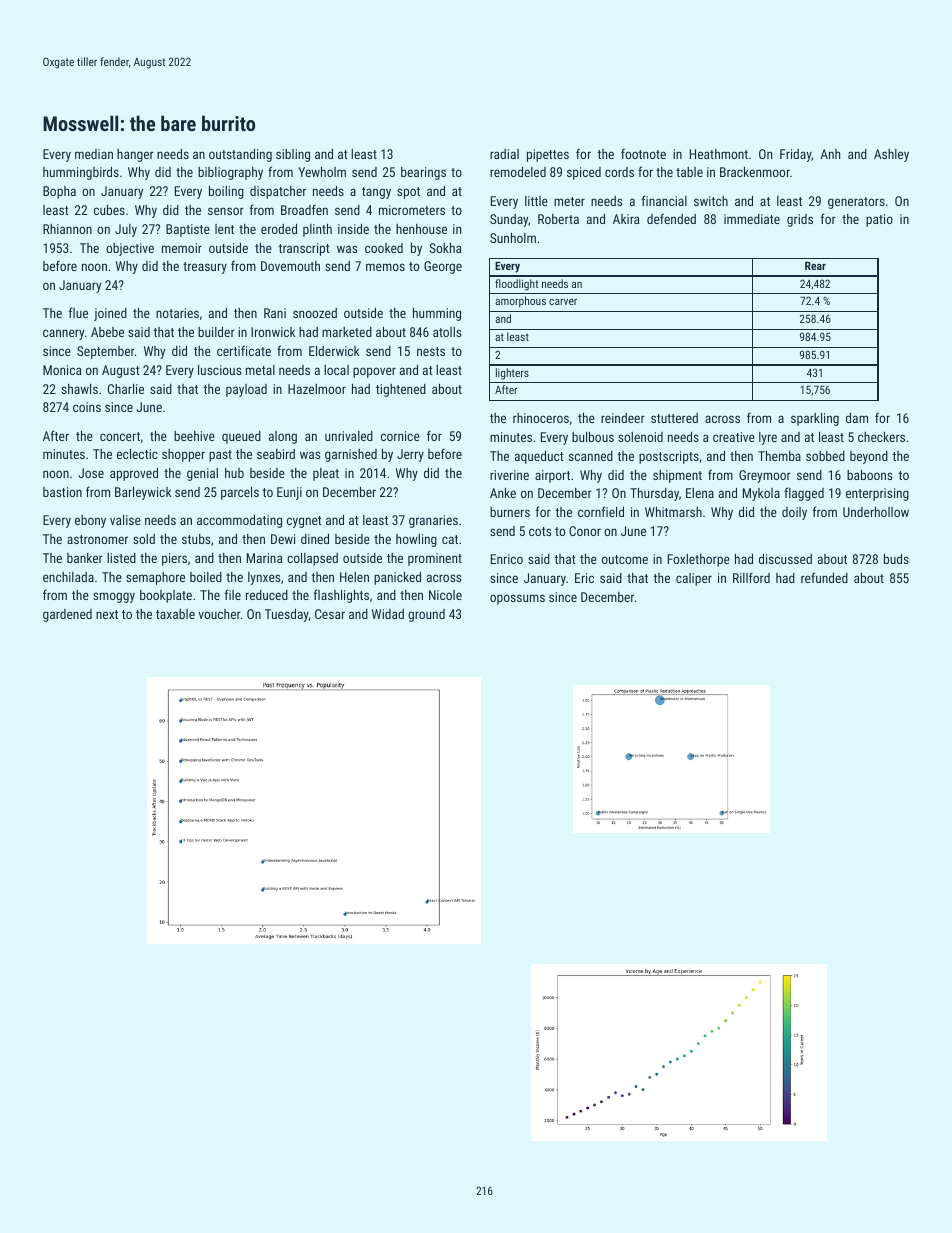 The image size is (952, 1233). I want to click on radial, so click(504, 154).
